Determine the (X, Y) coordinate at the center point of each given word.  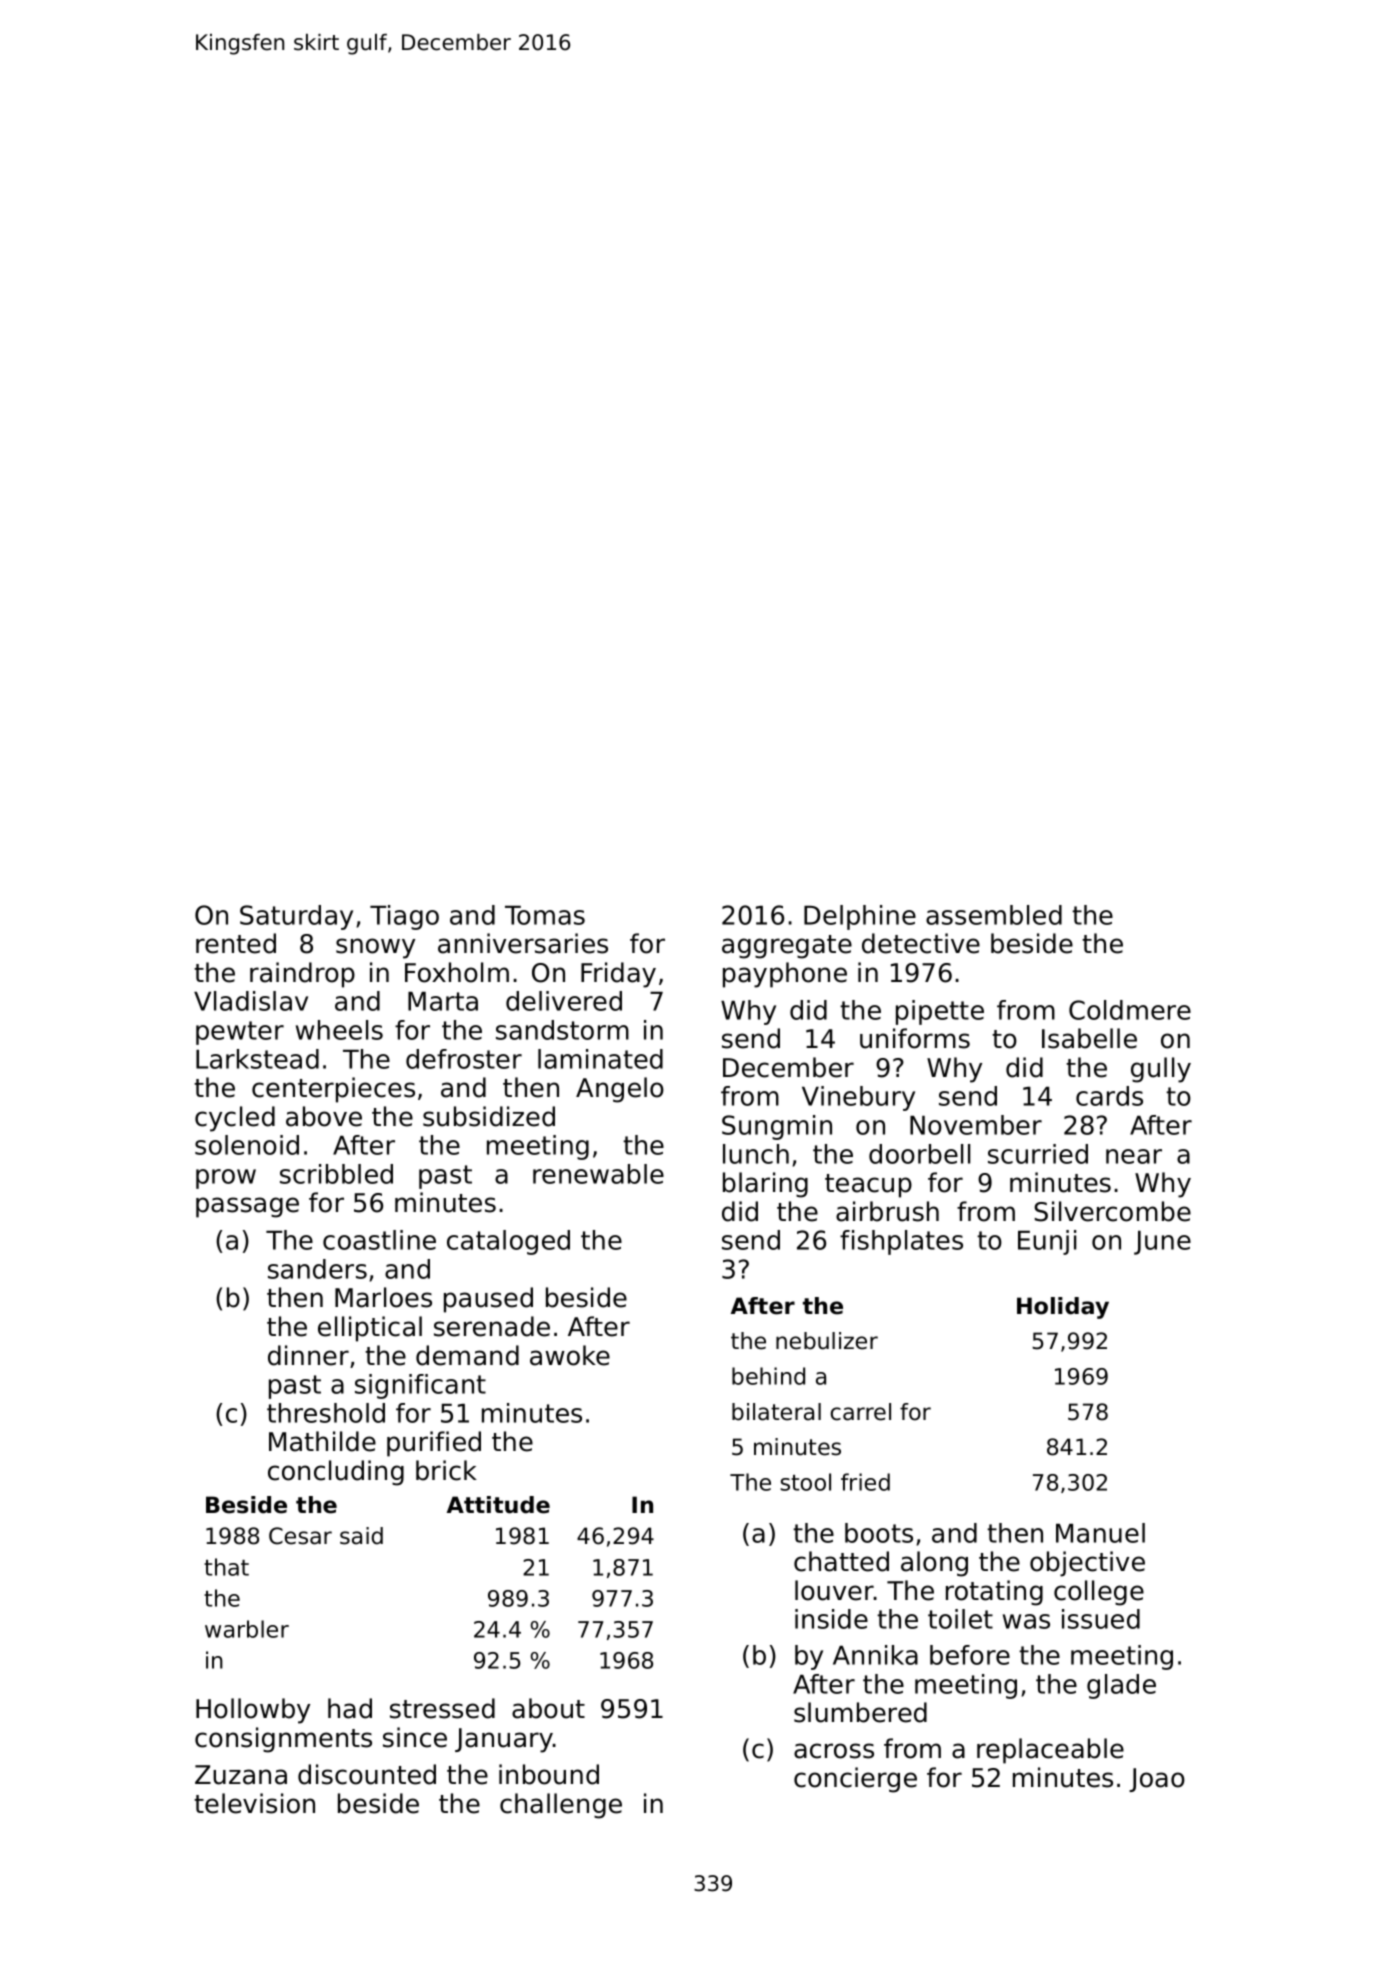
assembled (994, 915)
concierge (855, 1780)
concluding (336, 1473)
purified (434, 1444)
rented (236, 943)
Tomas (545, 915)
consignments (283, 1740)
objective (1087, 1564)
